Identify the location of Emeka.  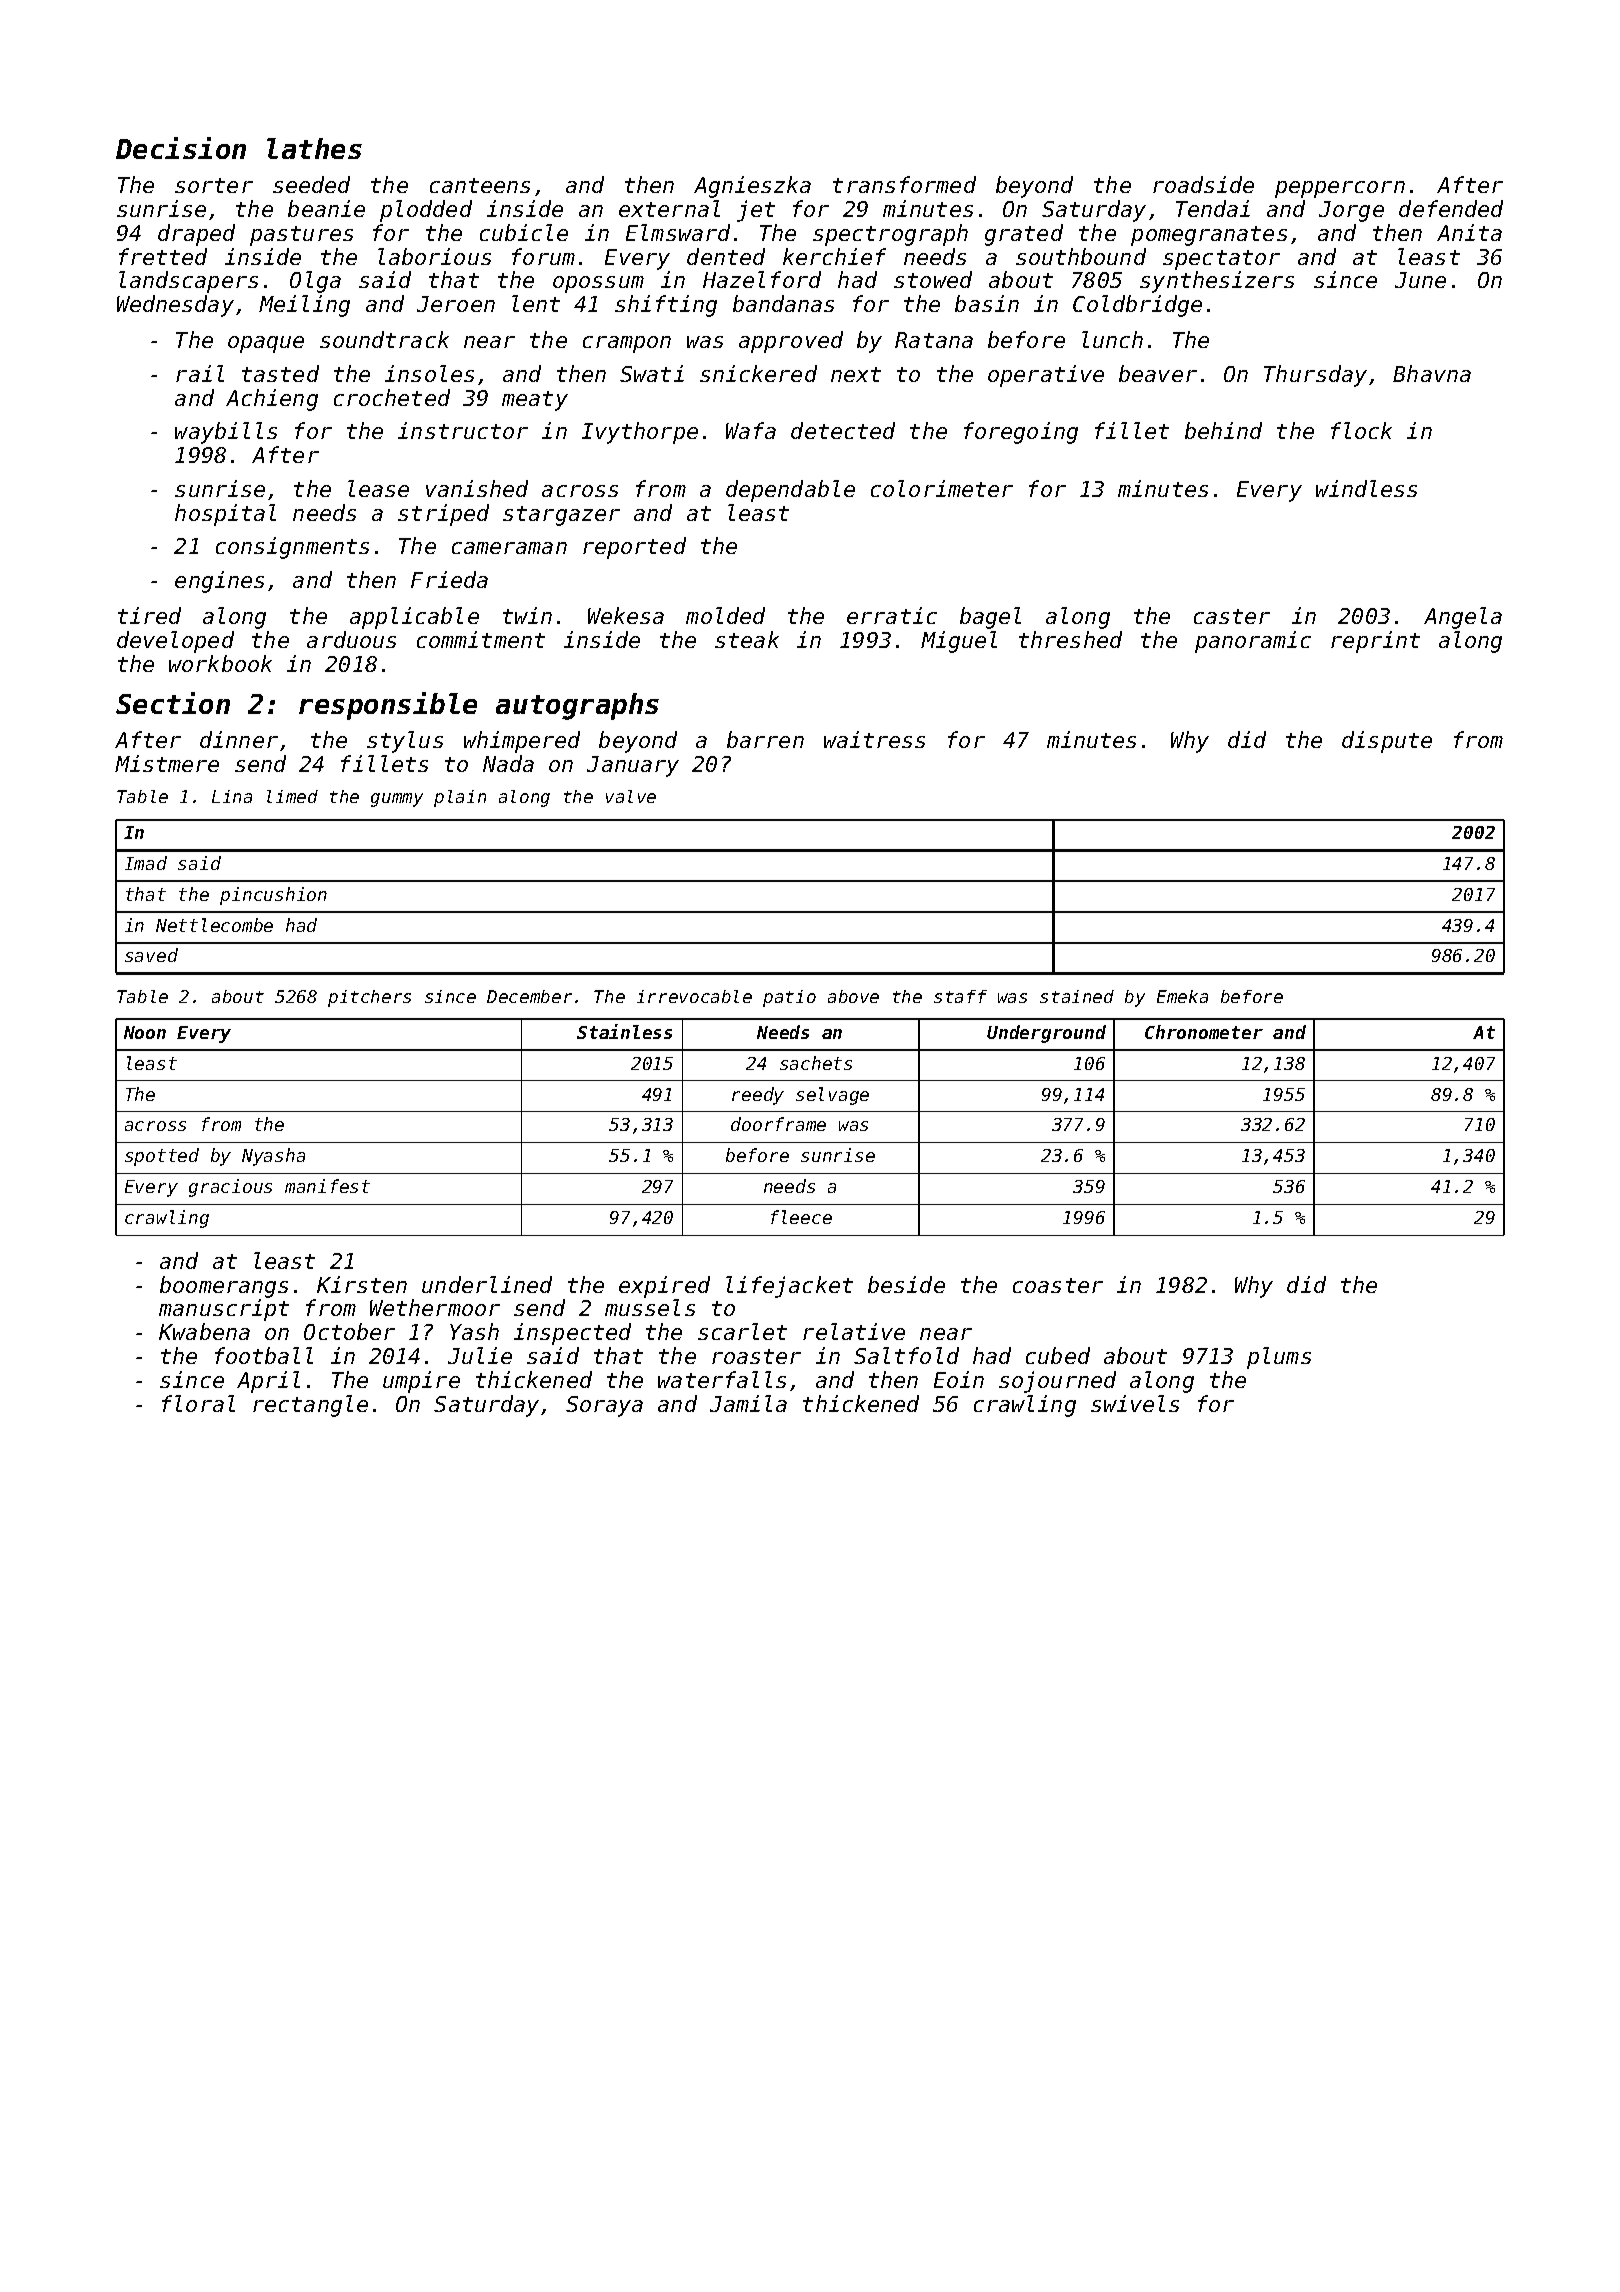
(1182, 996).
